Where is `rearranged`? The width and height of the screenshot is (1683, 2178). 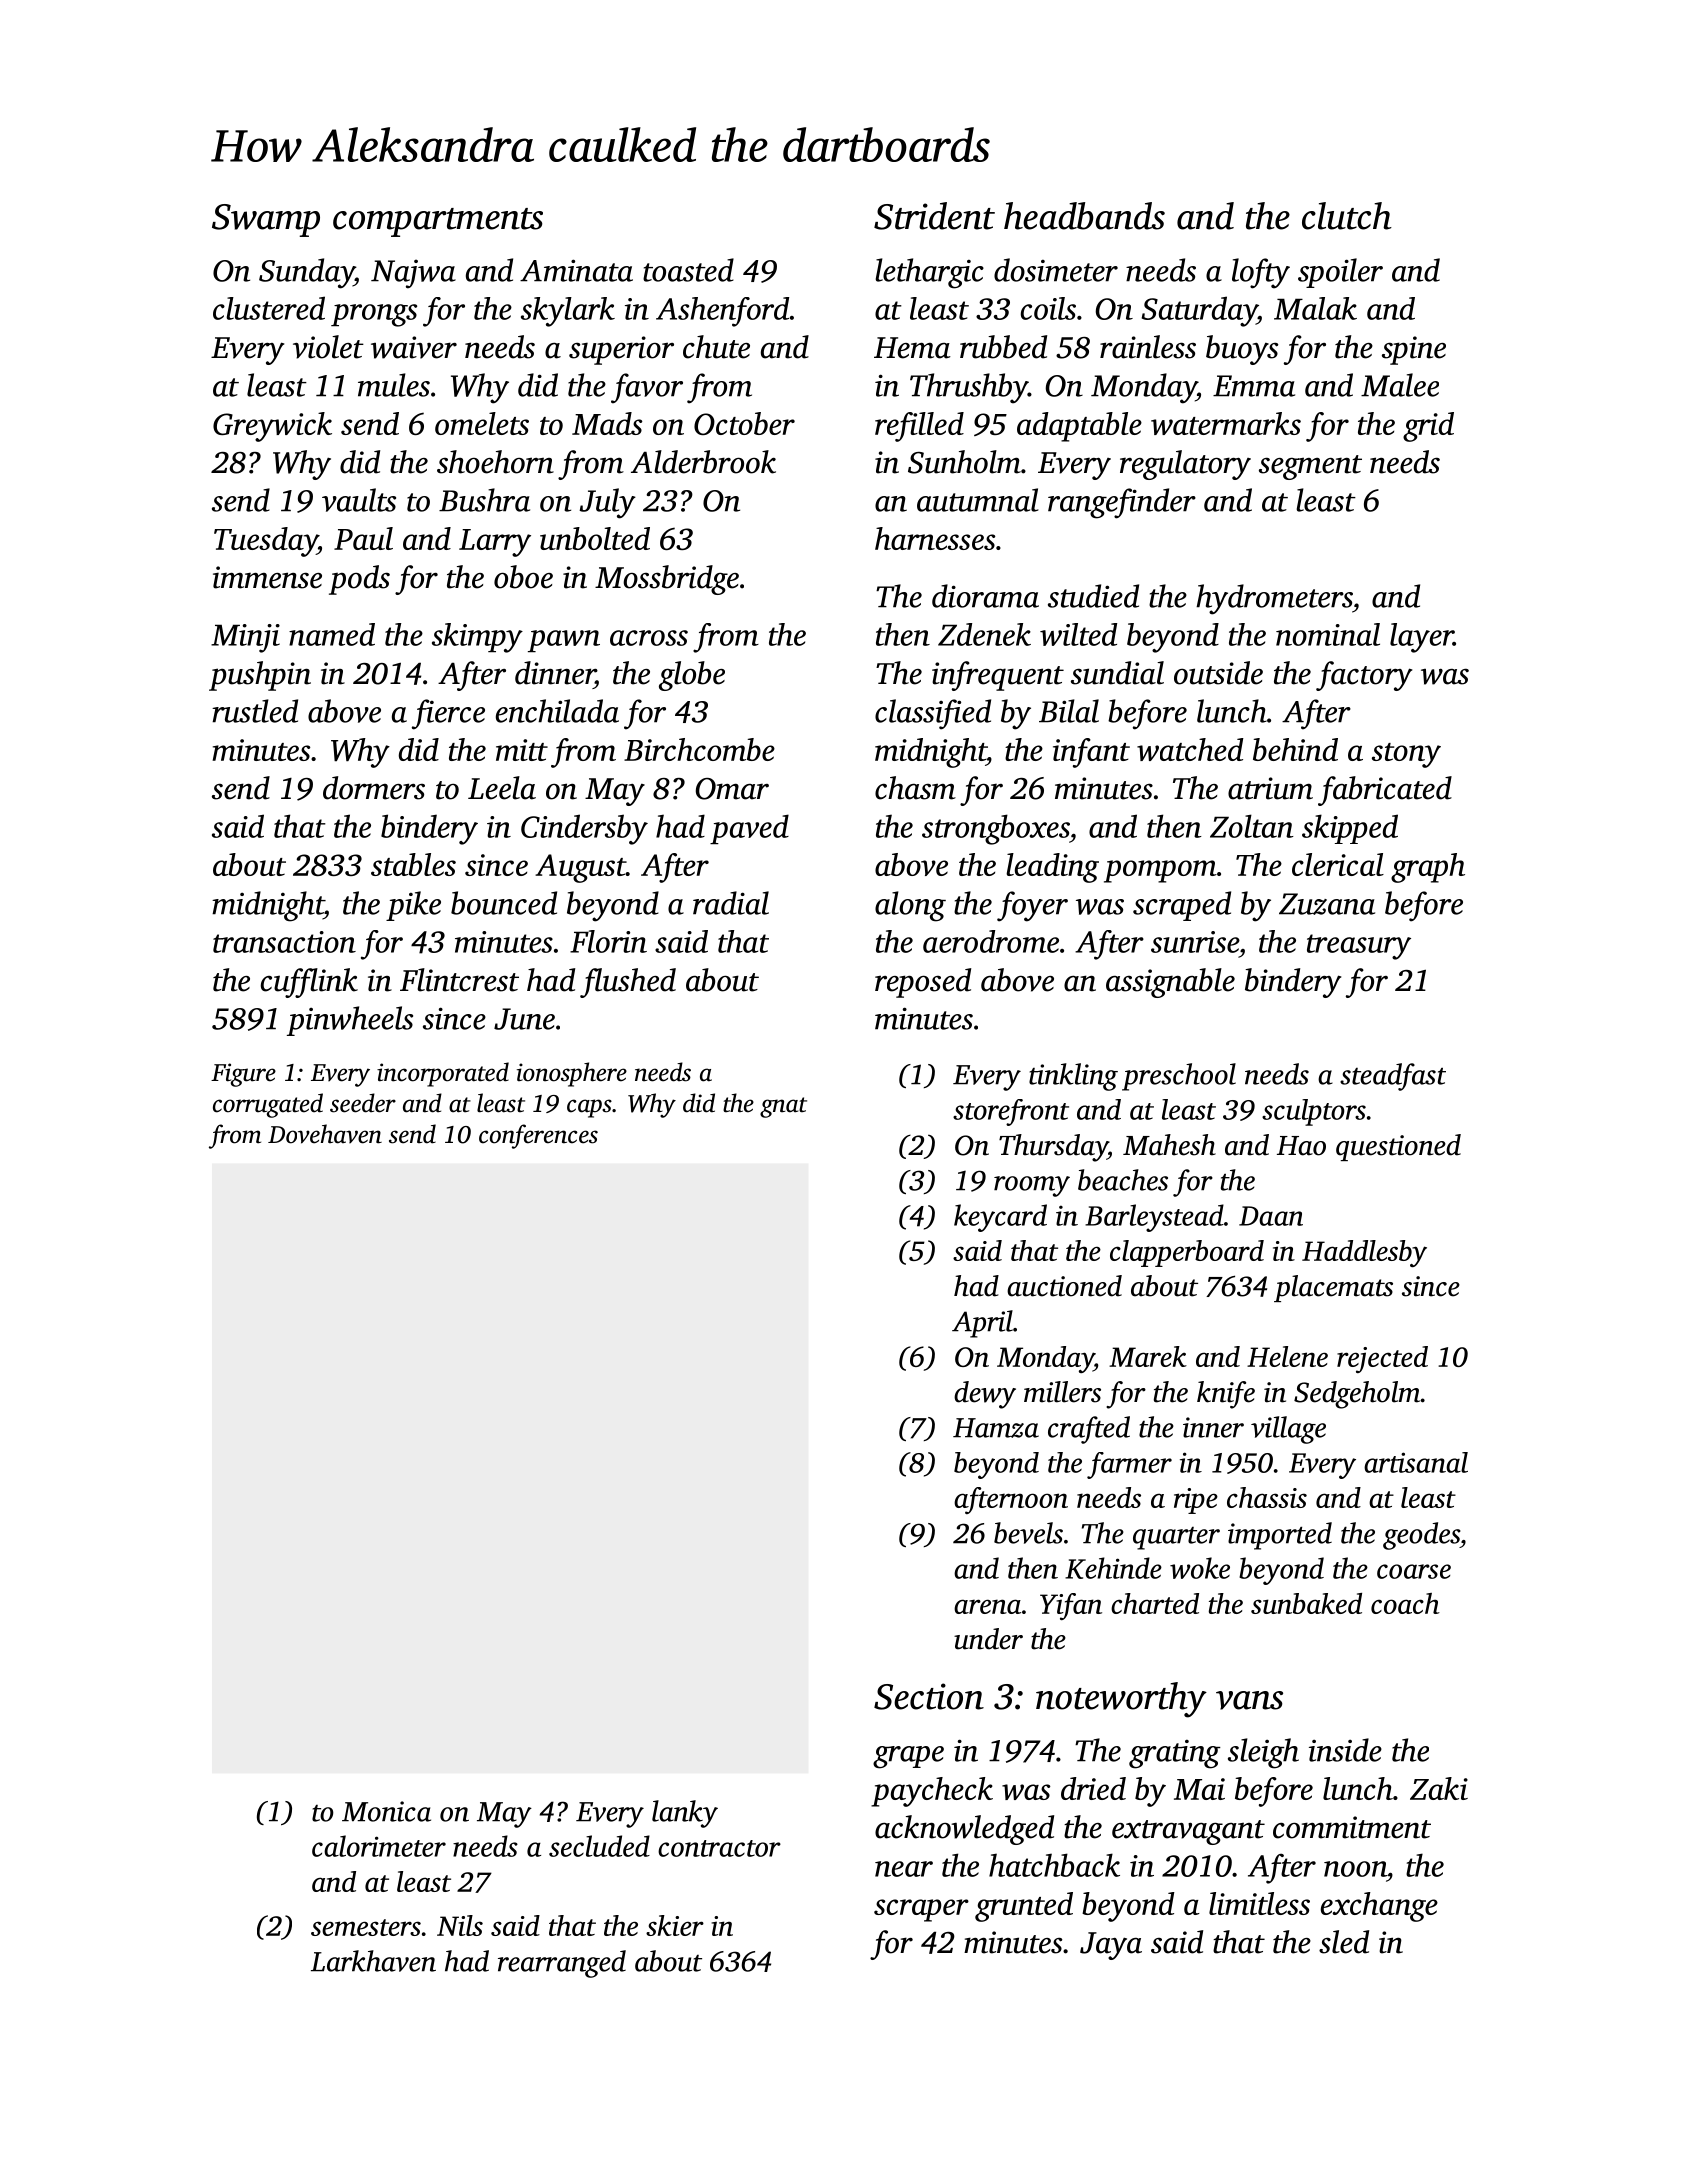
rearranged is located at coordinates (562, 1964).
